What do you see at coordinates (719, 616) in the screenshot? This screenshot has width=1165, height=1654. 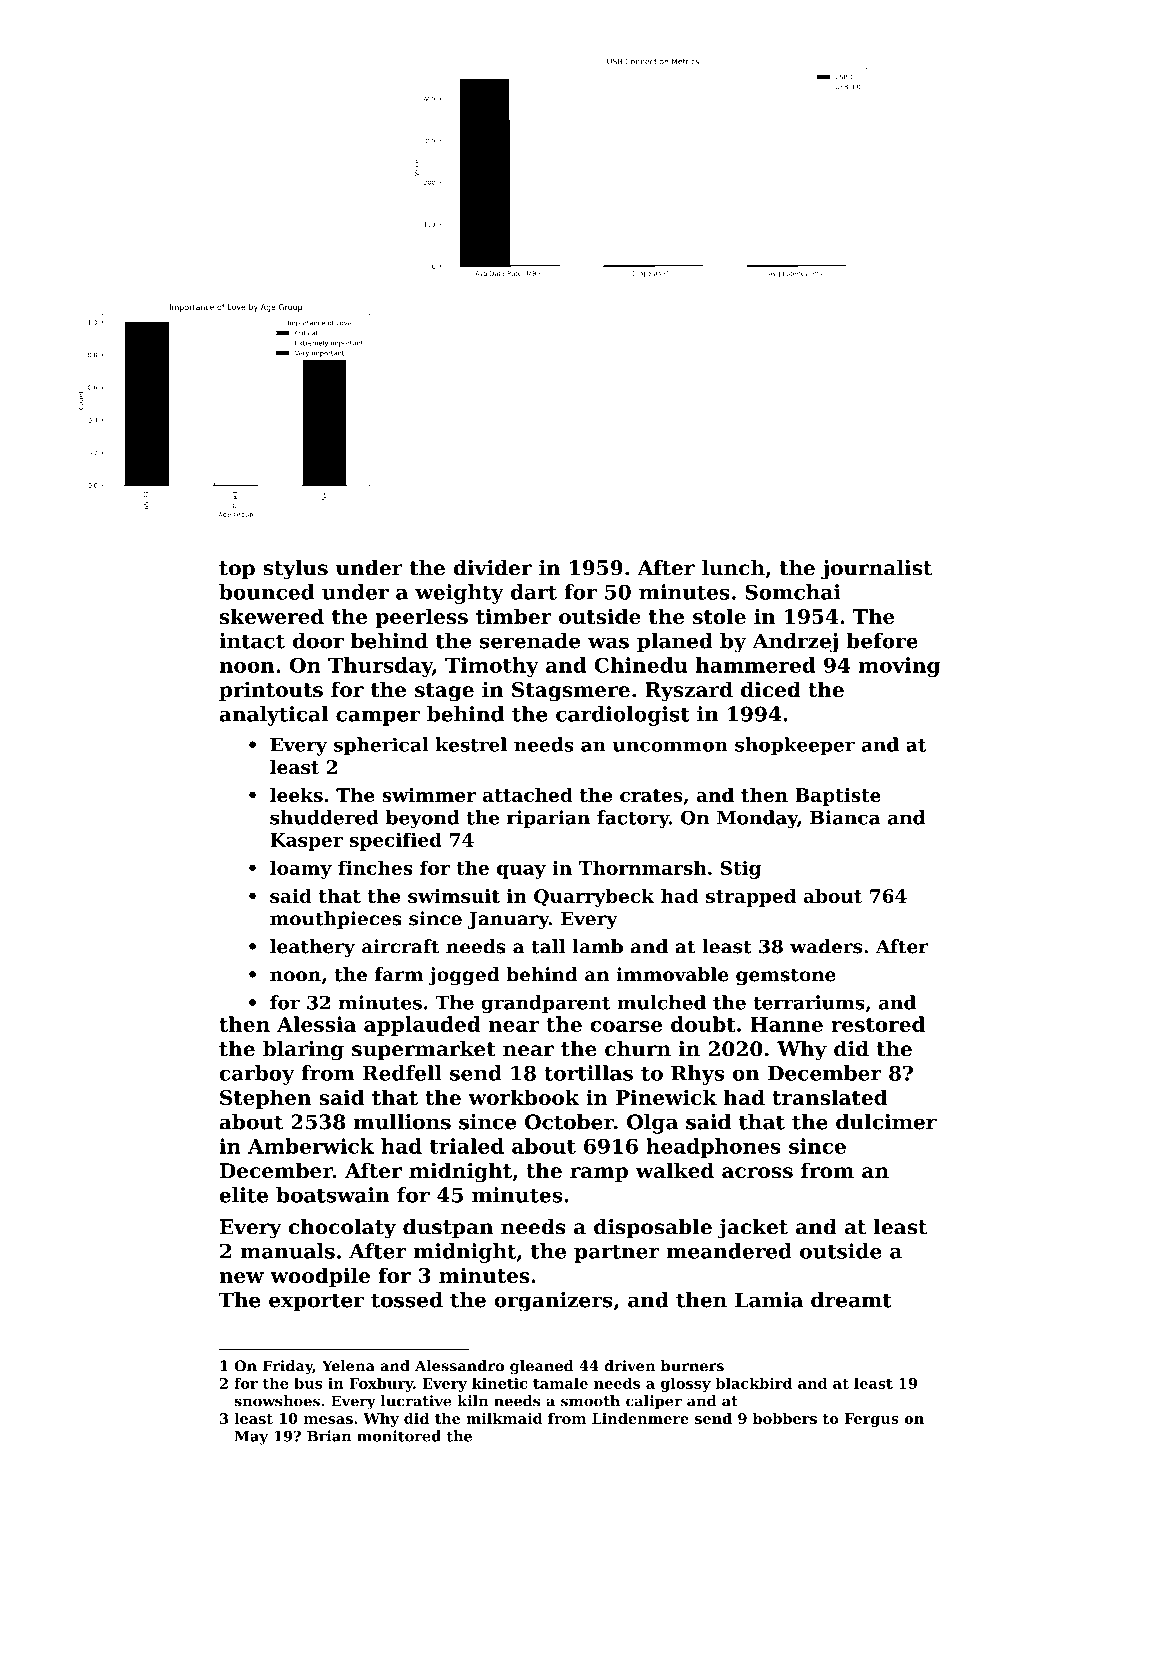 I see `stole` at bounding box center [719, 616].
